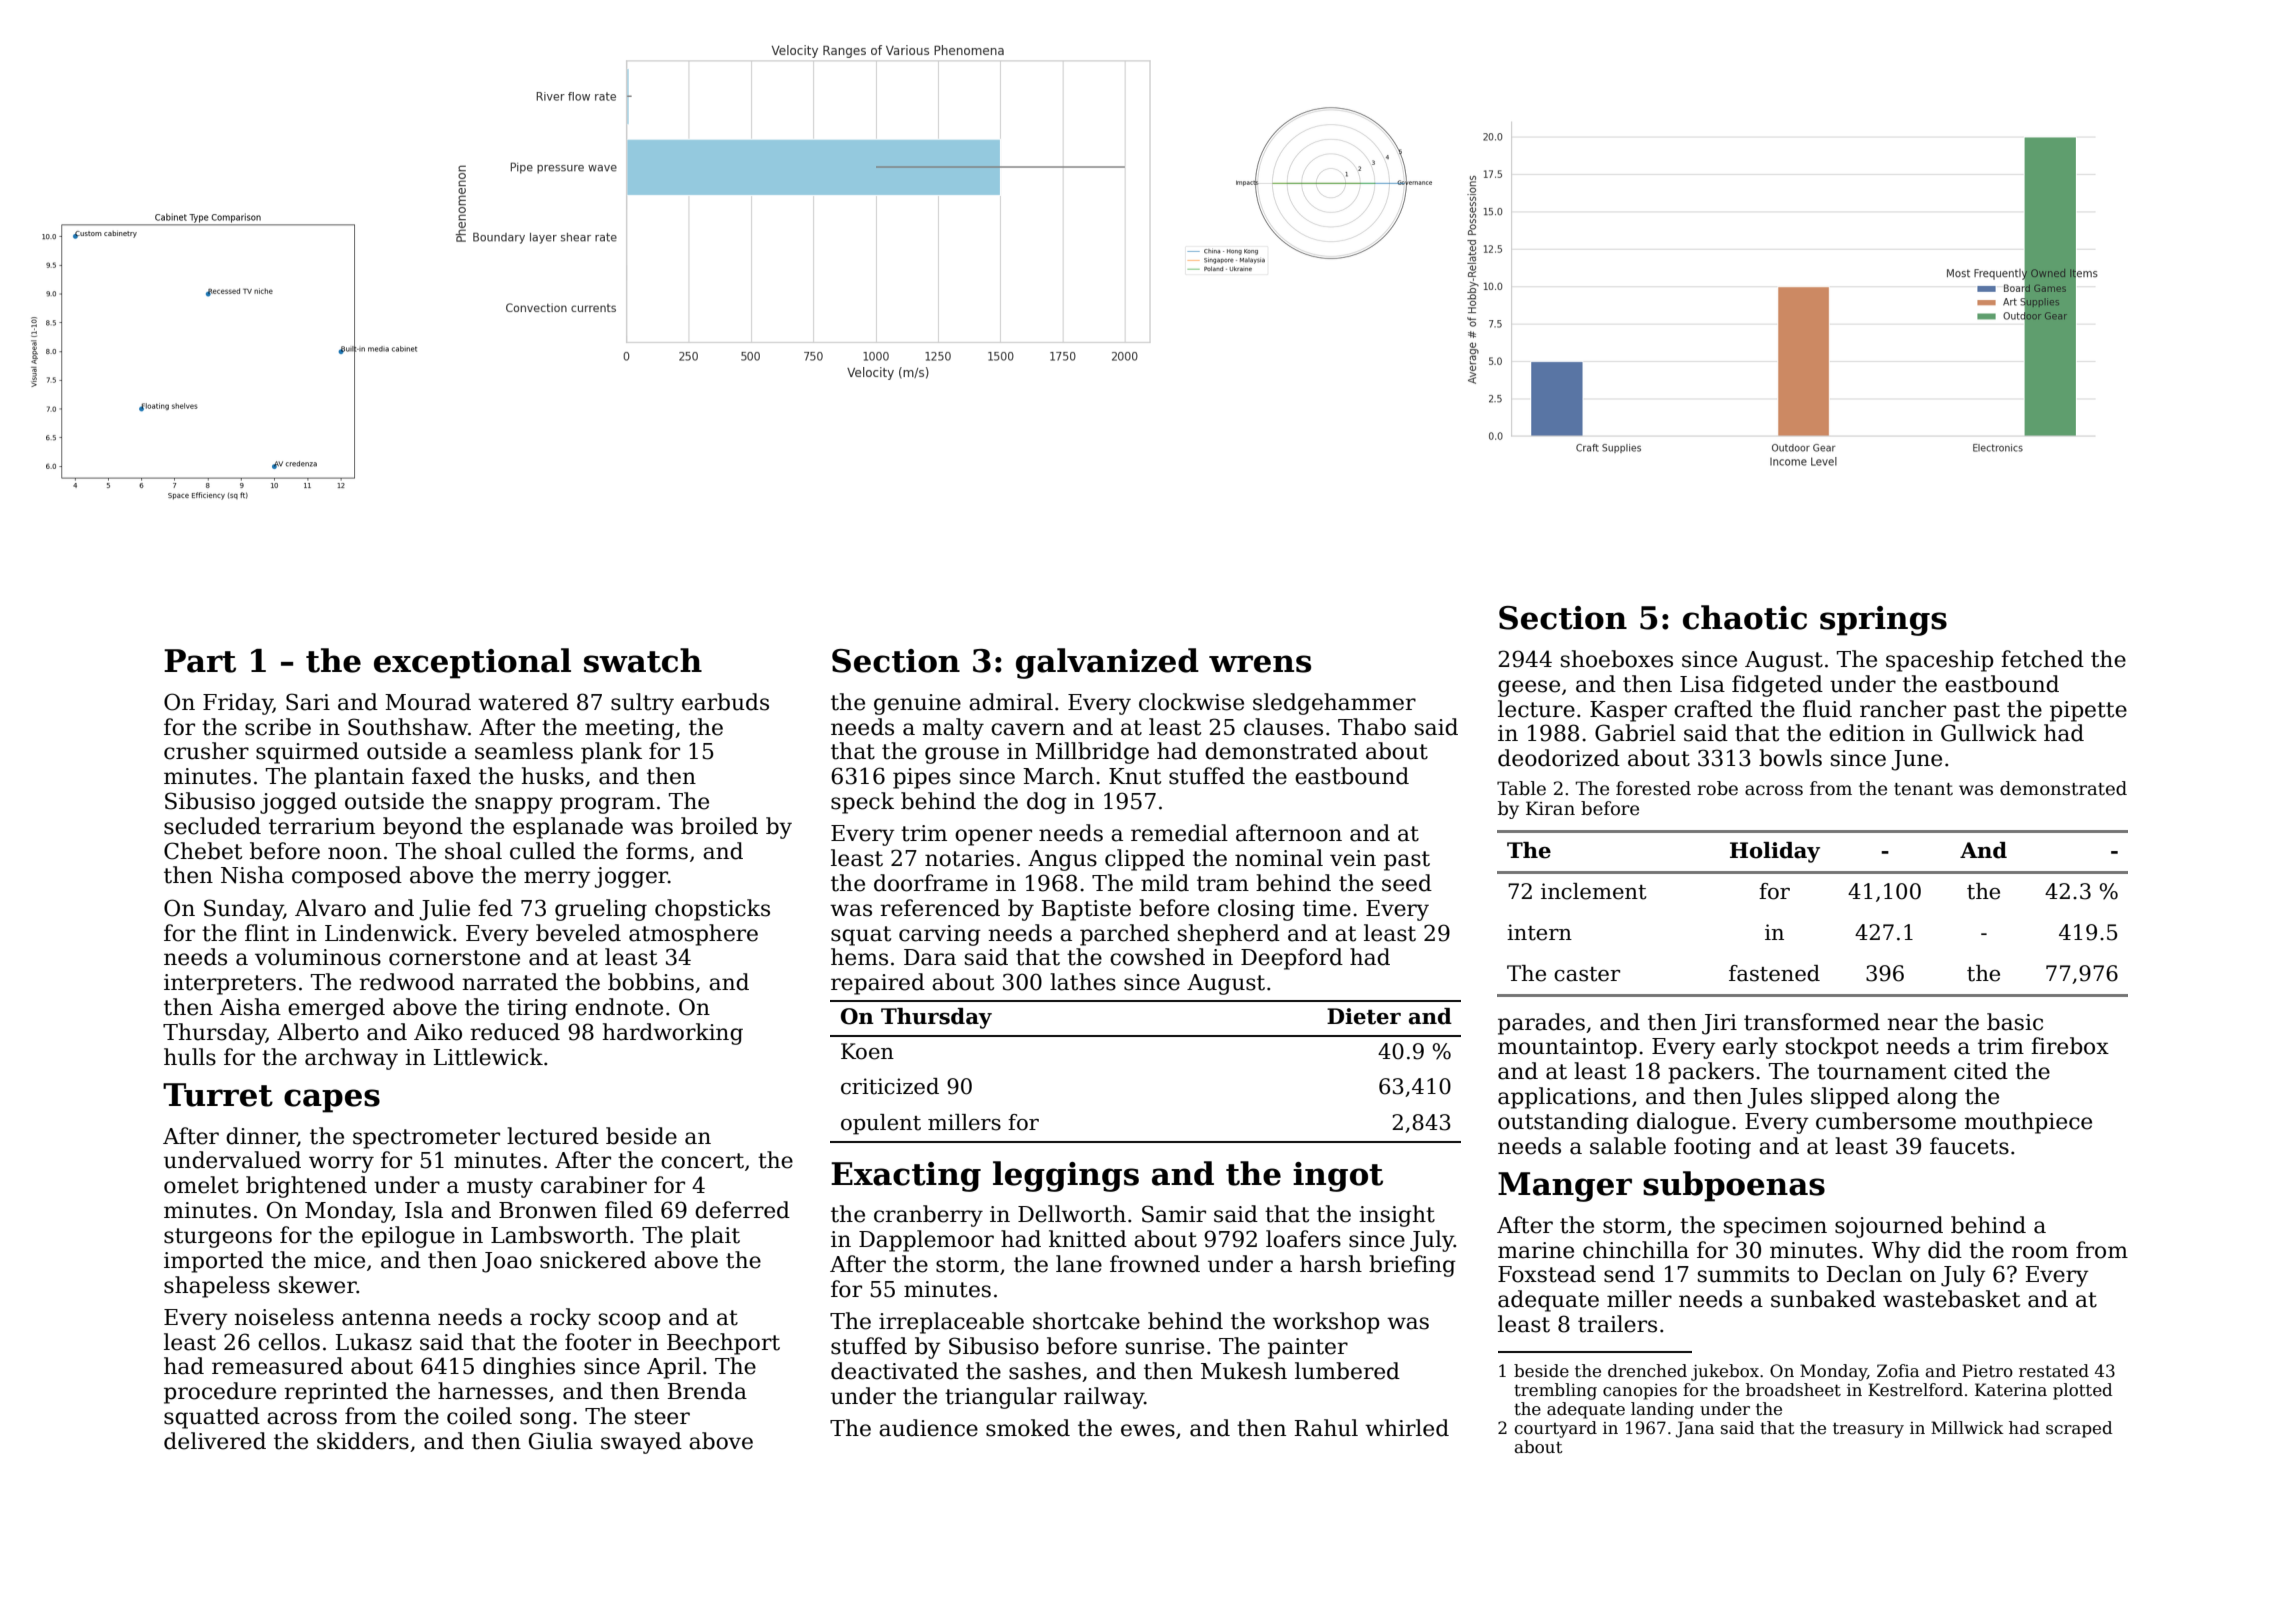 The image size is (2292, 1620). Describe the element at coordinates (1260, 664) in the page. I see `wrens` at that location.
